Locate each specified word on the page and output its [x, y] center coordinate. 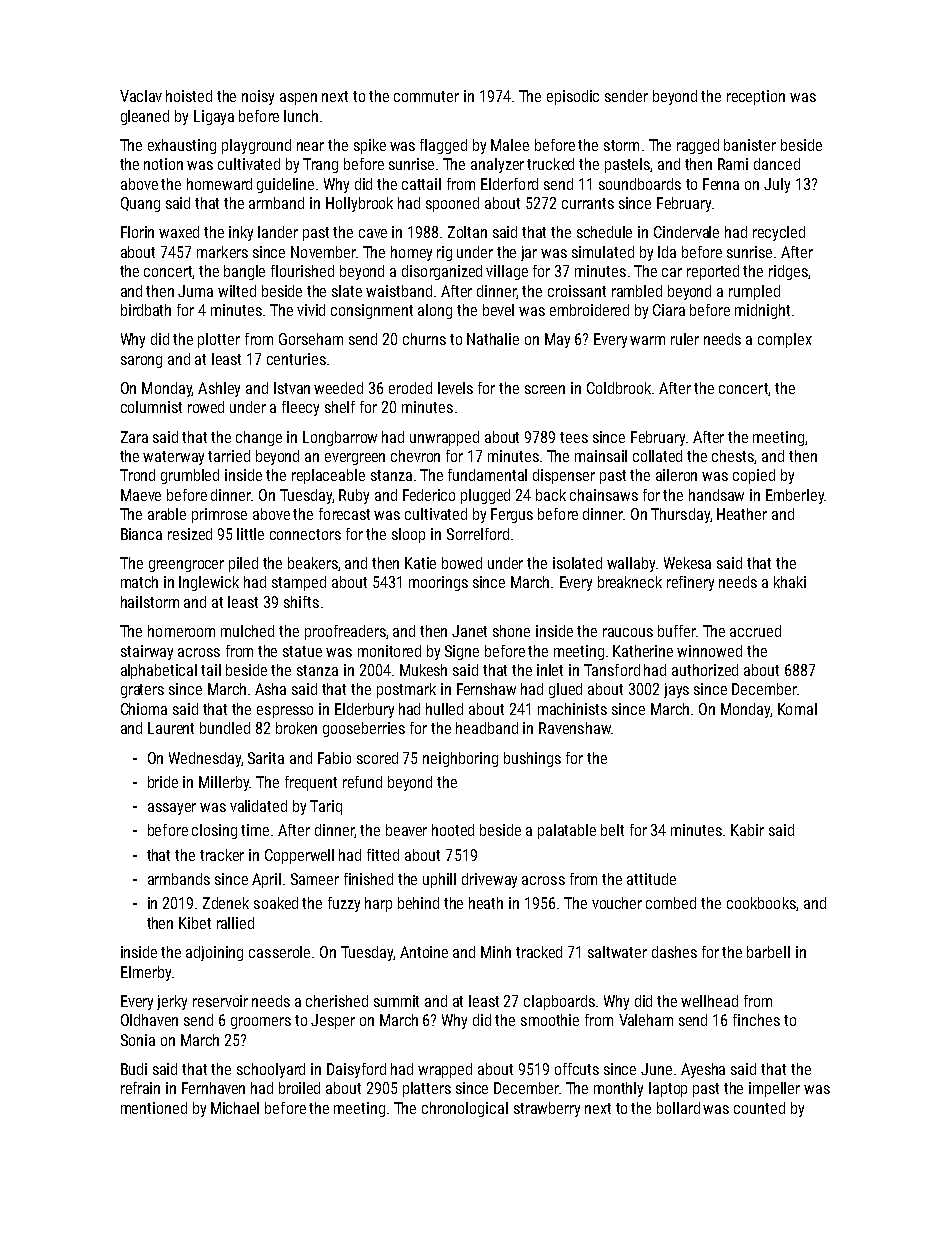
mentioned [154, 1108]
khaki [790, 582]
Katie [420, 563]
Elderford [509, 184]
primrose [219, 515]
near [310, 146]
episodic [573, 97]
